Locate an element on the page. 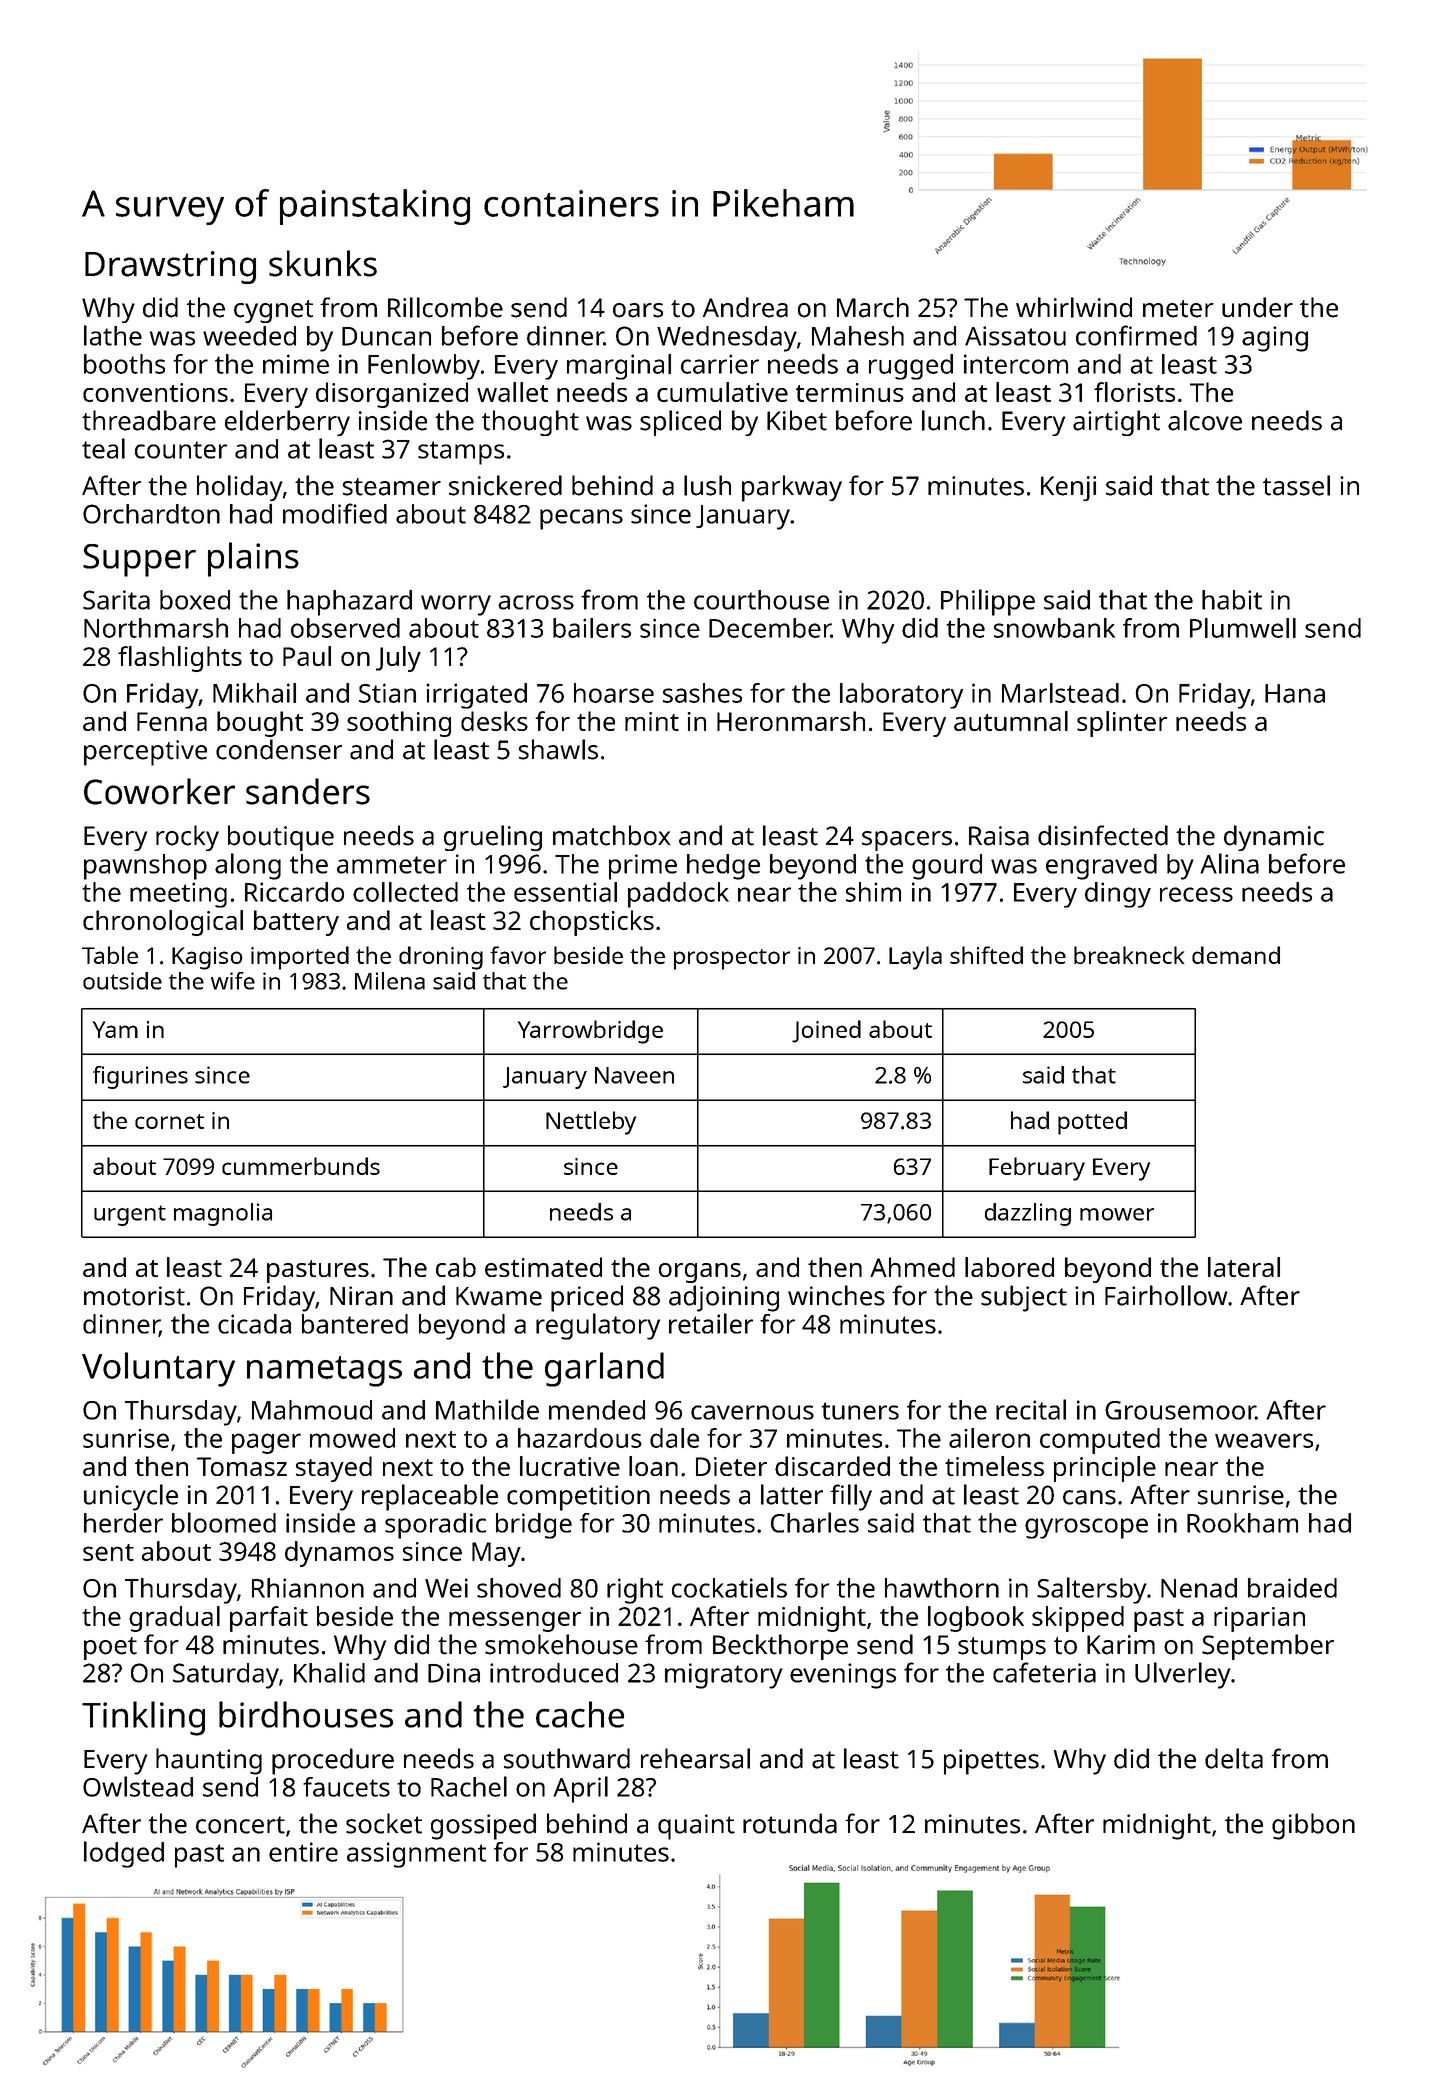  riparian is located at coordinates (1259, 1619).
